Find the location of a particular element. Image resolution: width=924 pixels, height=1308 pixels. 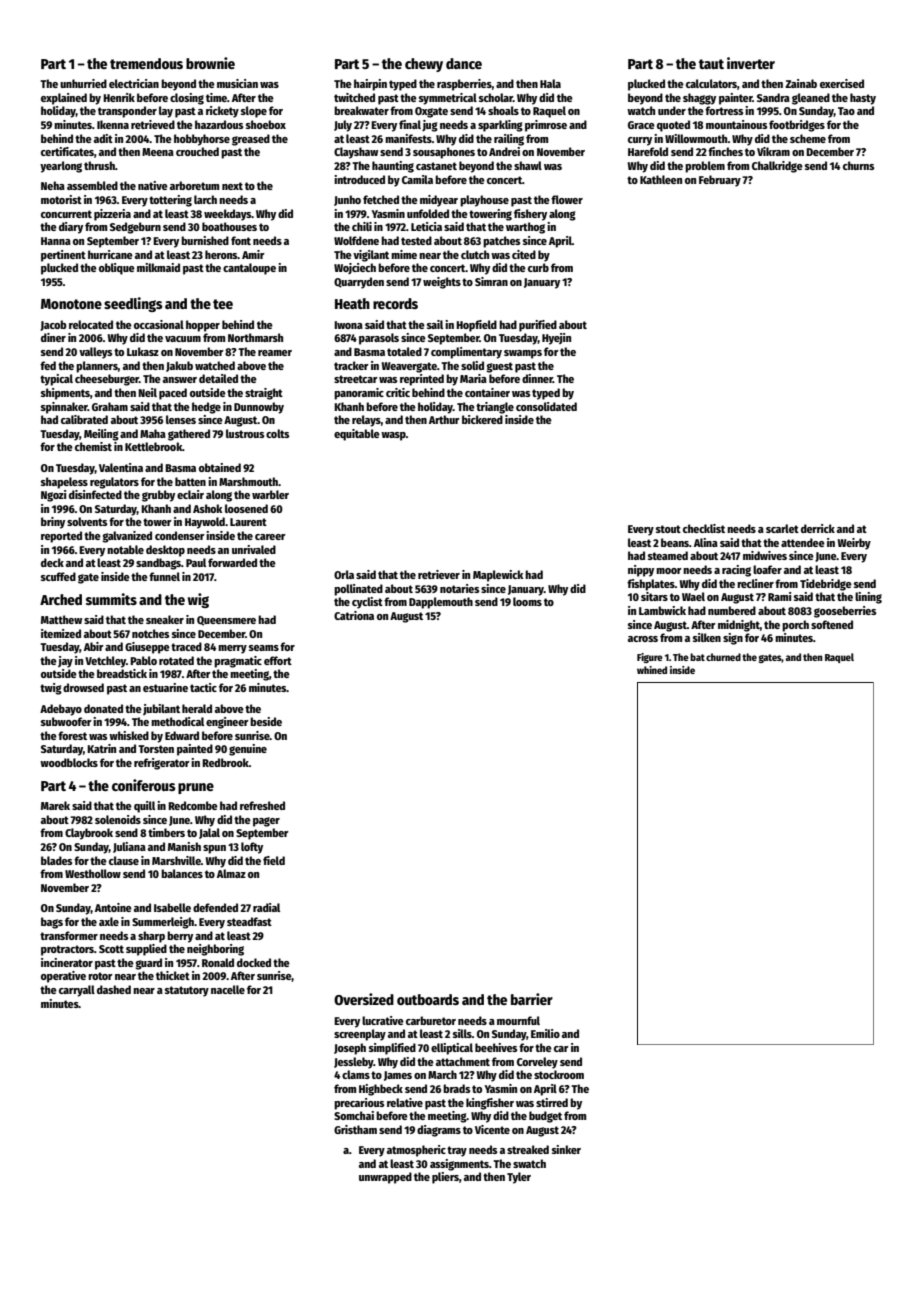

dashed is located at coordinates (114, 989).
